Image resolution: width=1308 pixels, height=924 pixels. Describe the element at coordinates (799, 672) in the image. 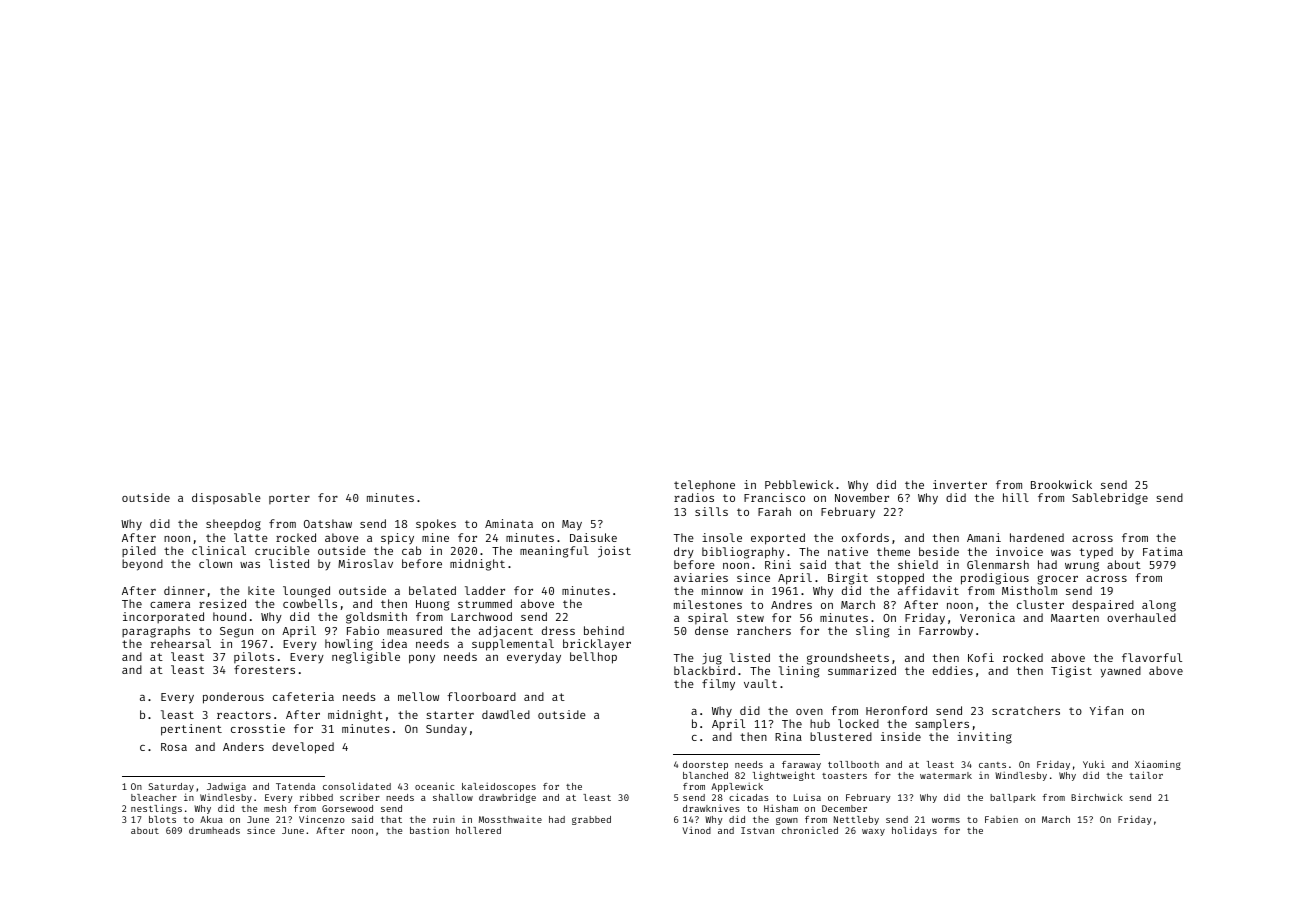

I see `lining` at that location.
